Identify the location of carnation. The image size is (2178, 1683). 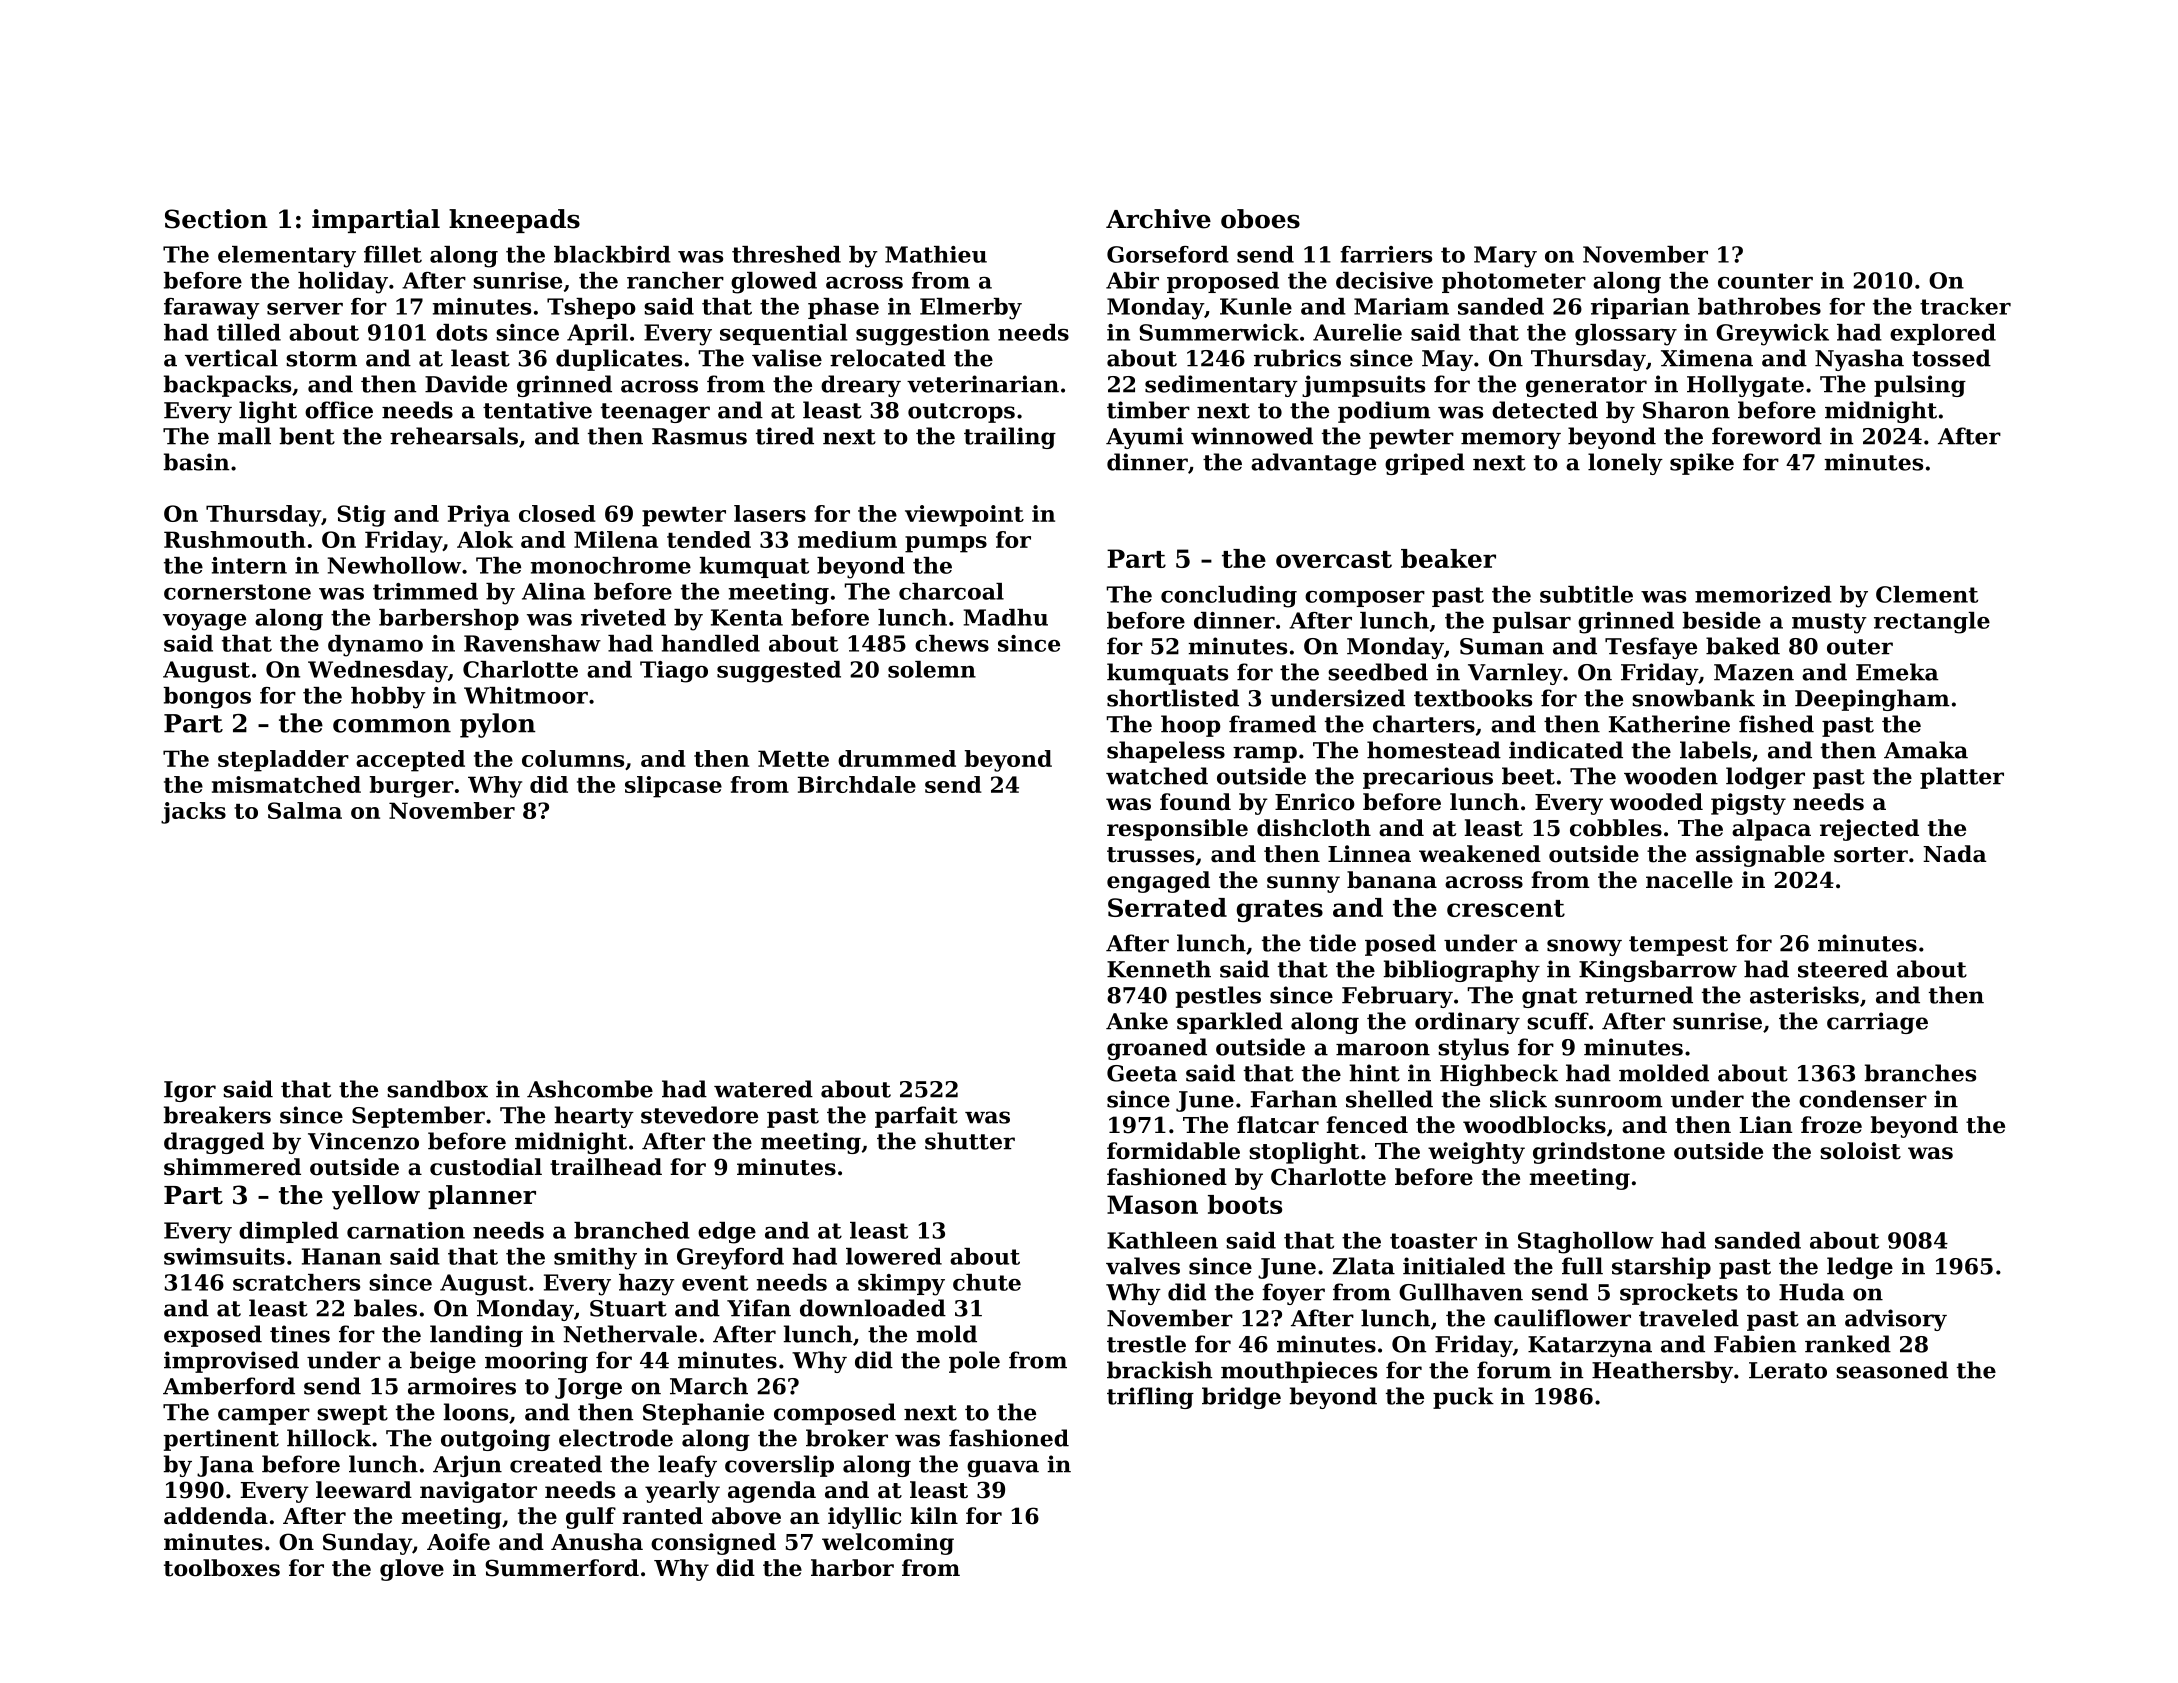
(406, 1230).
